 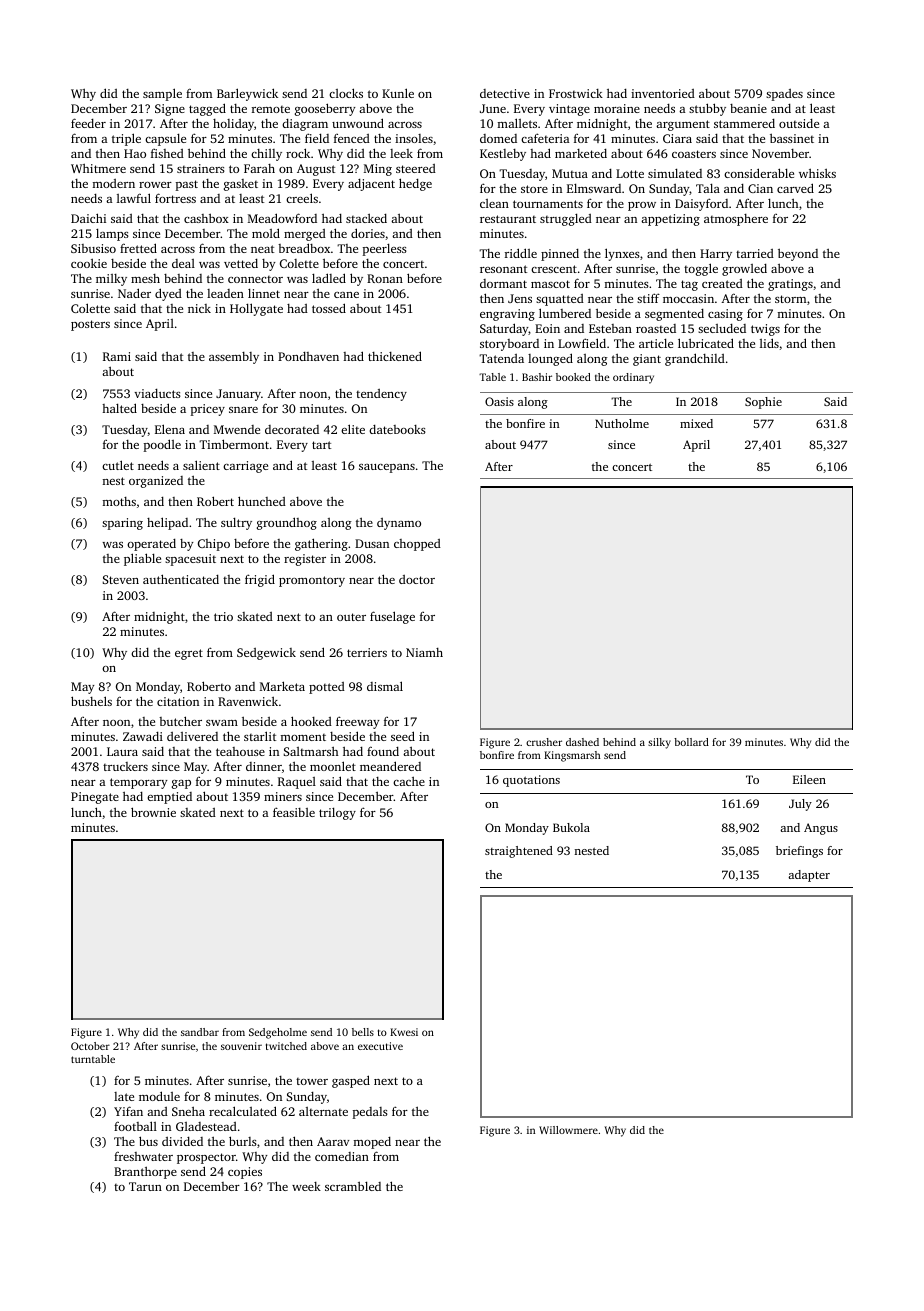 I want to click on Daichi, so click(x=88, y=218).
